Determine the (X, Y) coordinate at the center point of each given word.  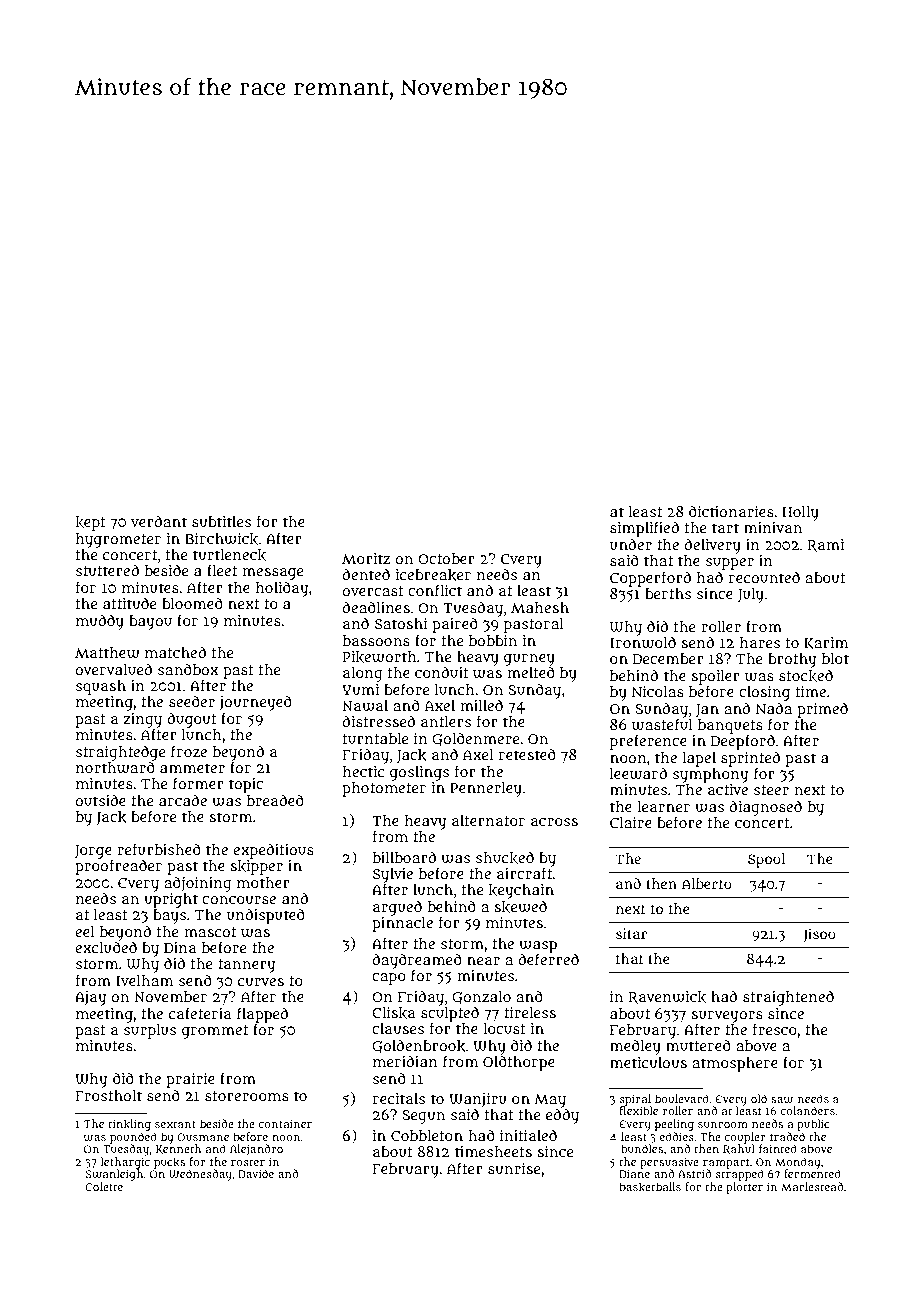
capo (389, 979)
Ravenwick (667, 997)
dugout (192, 720)
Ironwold (643, 642)
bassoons (376, 640)
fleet (222, 570)
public (813, 1125)
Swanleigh (114, 1175)
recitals (399, 1098)
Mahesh (540, 607)
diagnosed (765, 808)
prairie (190, 1080)
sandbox (188, 669)
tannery (247, 966)
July (751, 595)
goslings (419, 773)
